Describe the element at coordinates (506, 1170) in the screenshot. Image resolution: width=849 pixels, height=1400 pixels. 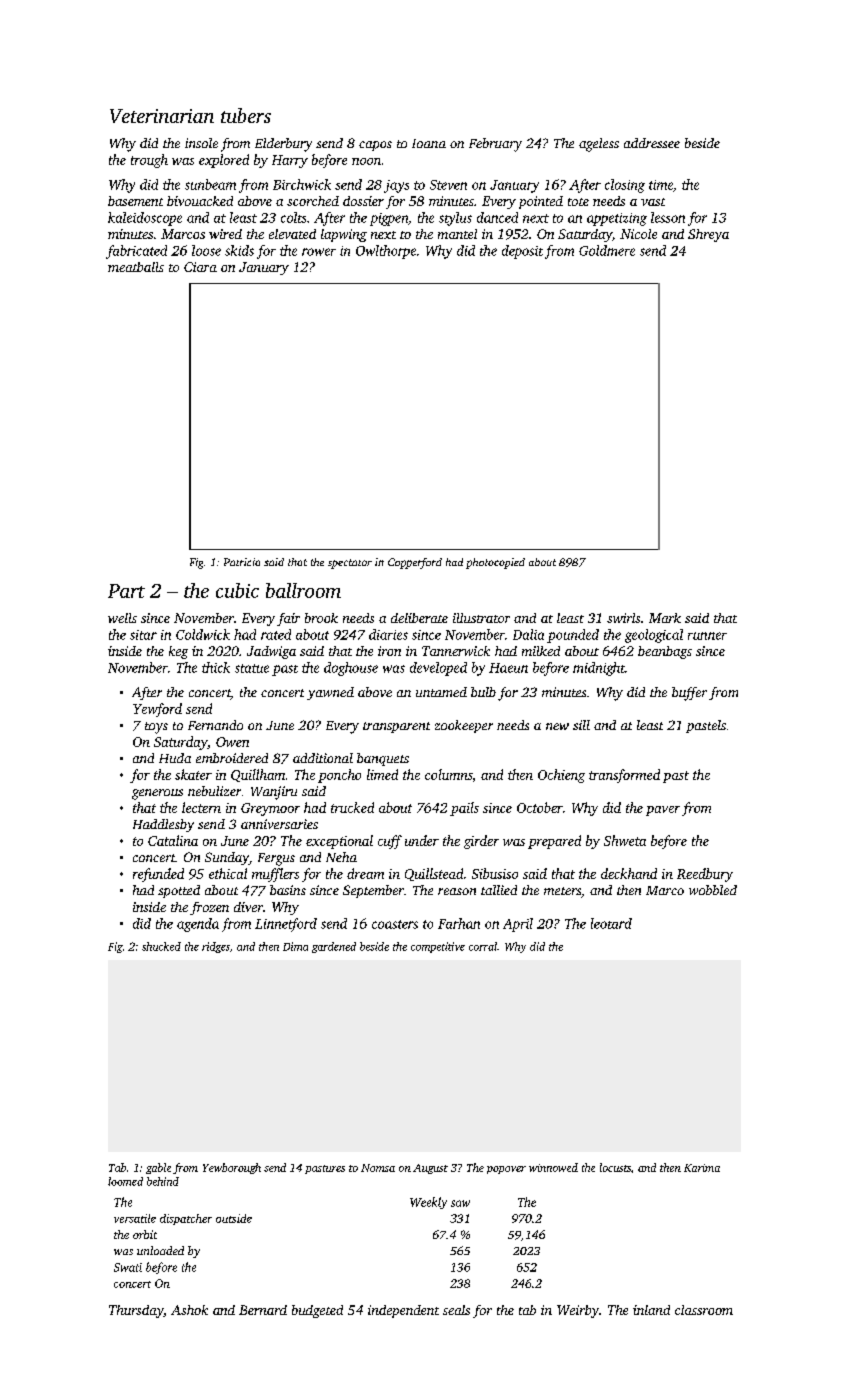
I see `popover` at that location.
